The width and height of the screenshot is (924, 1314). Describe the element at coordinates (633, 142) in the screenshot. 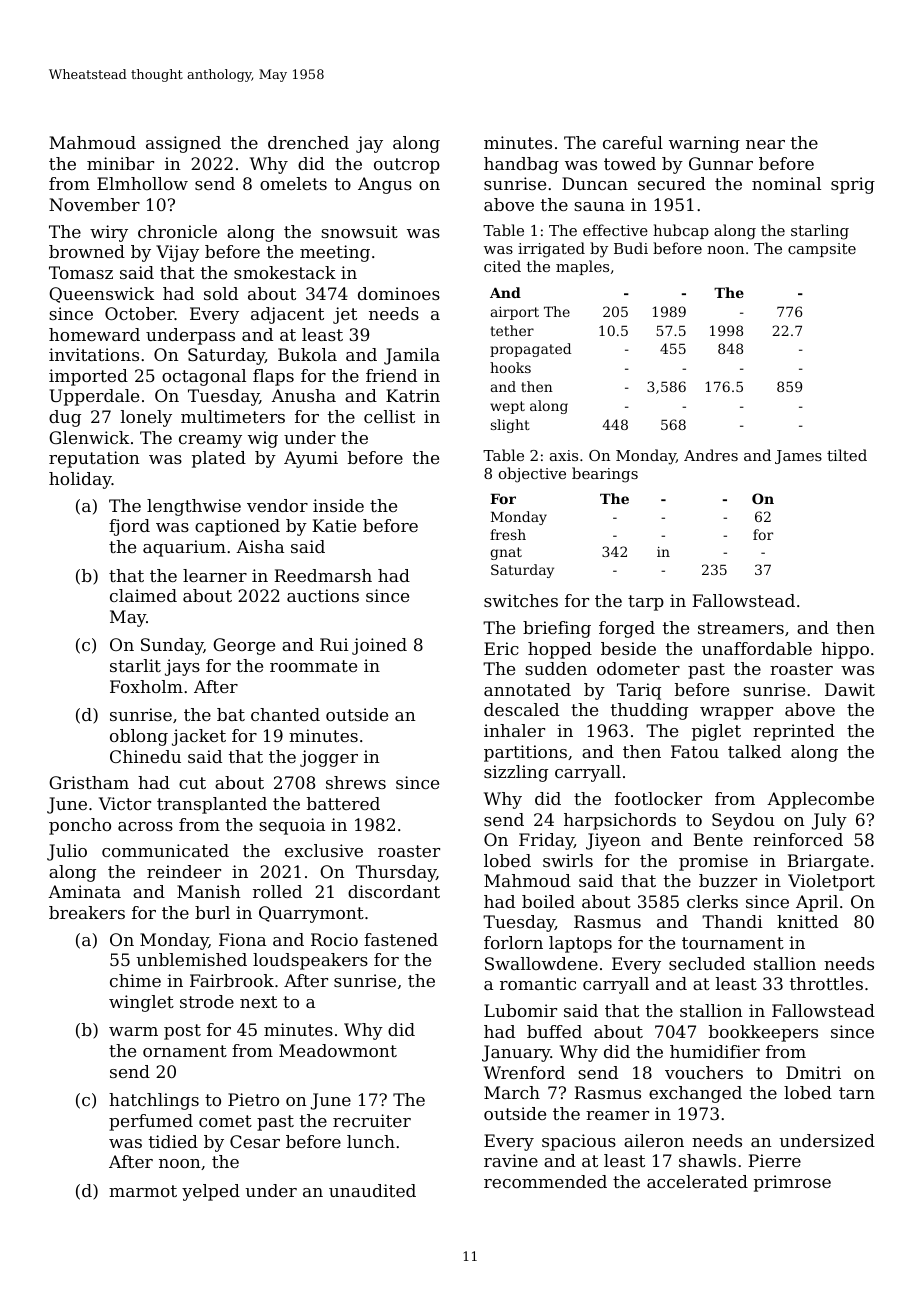

I see `careful` at that location.
